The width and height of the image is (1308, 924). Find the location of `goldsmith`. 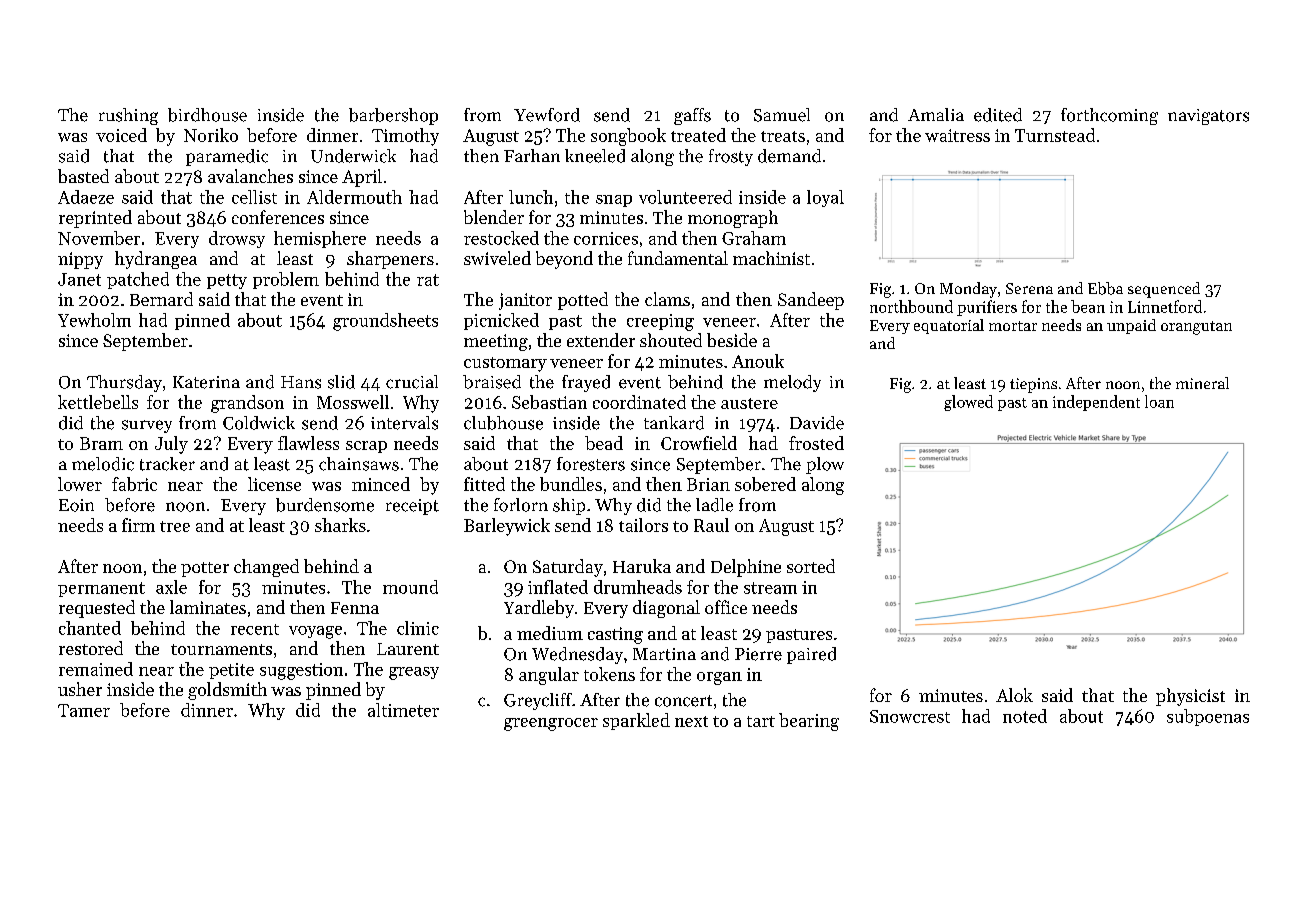

goldsmith is located at coordinates (227, 691).
